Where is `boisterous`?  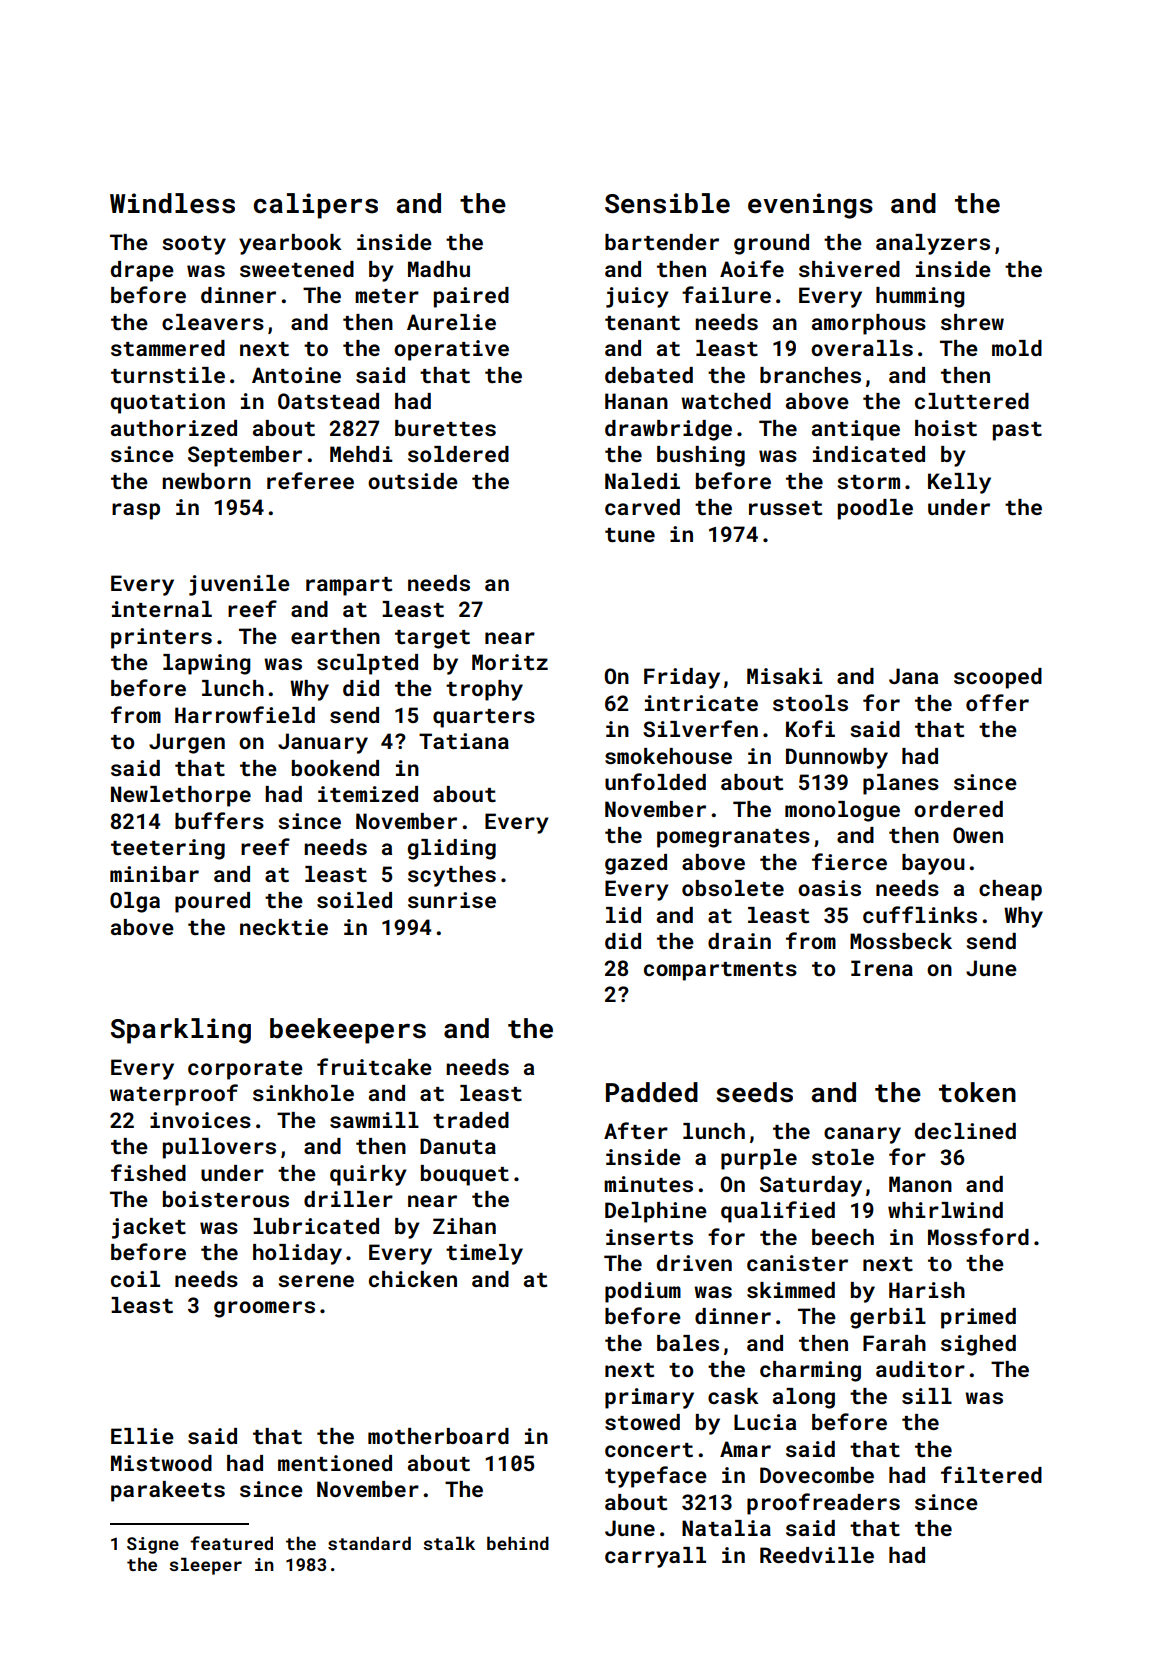 boisterous is located at coordinates (226, 1199).
